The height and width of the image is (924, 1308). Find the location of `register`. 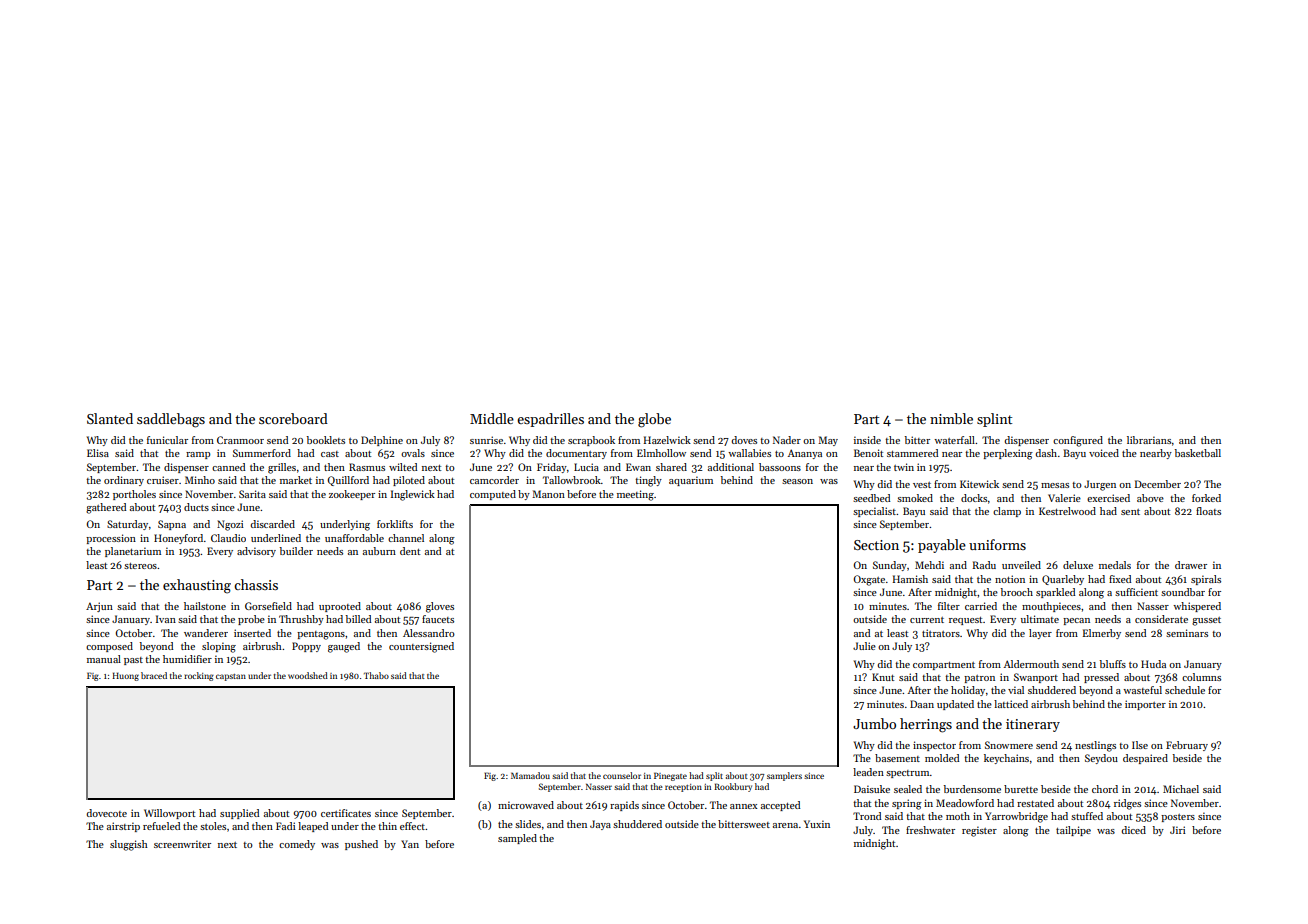

register is located at coordinates (979, 831).
